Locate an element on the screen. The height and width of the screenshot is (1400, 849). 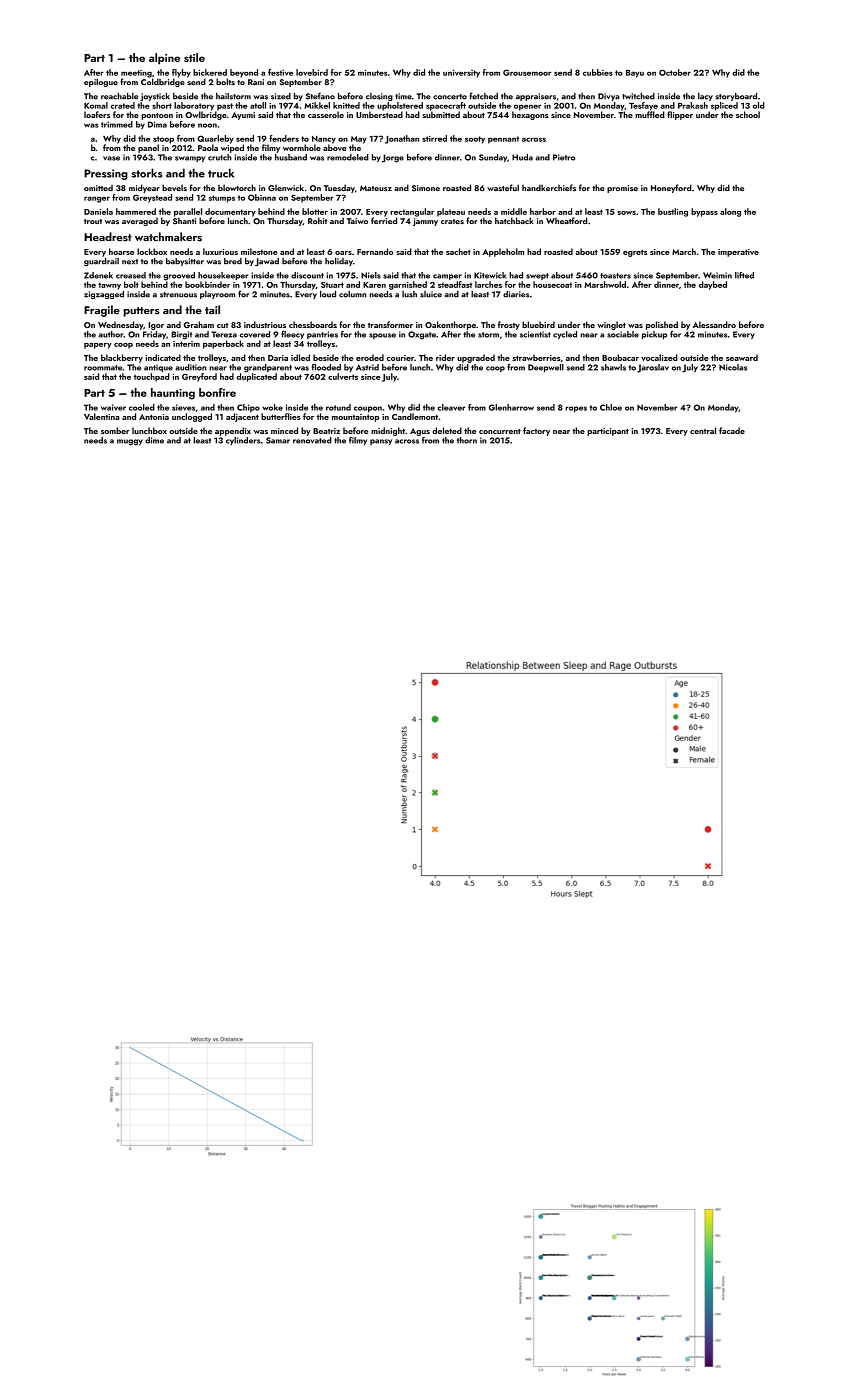
Quarleby is located at coordinates (215, 139).
